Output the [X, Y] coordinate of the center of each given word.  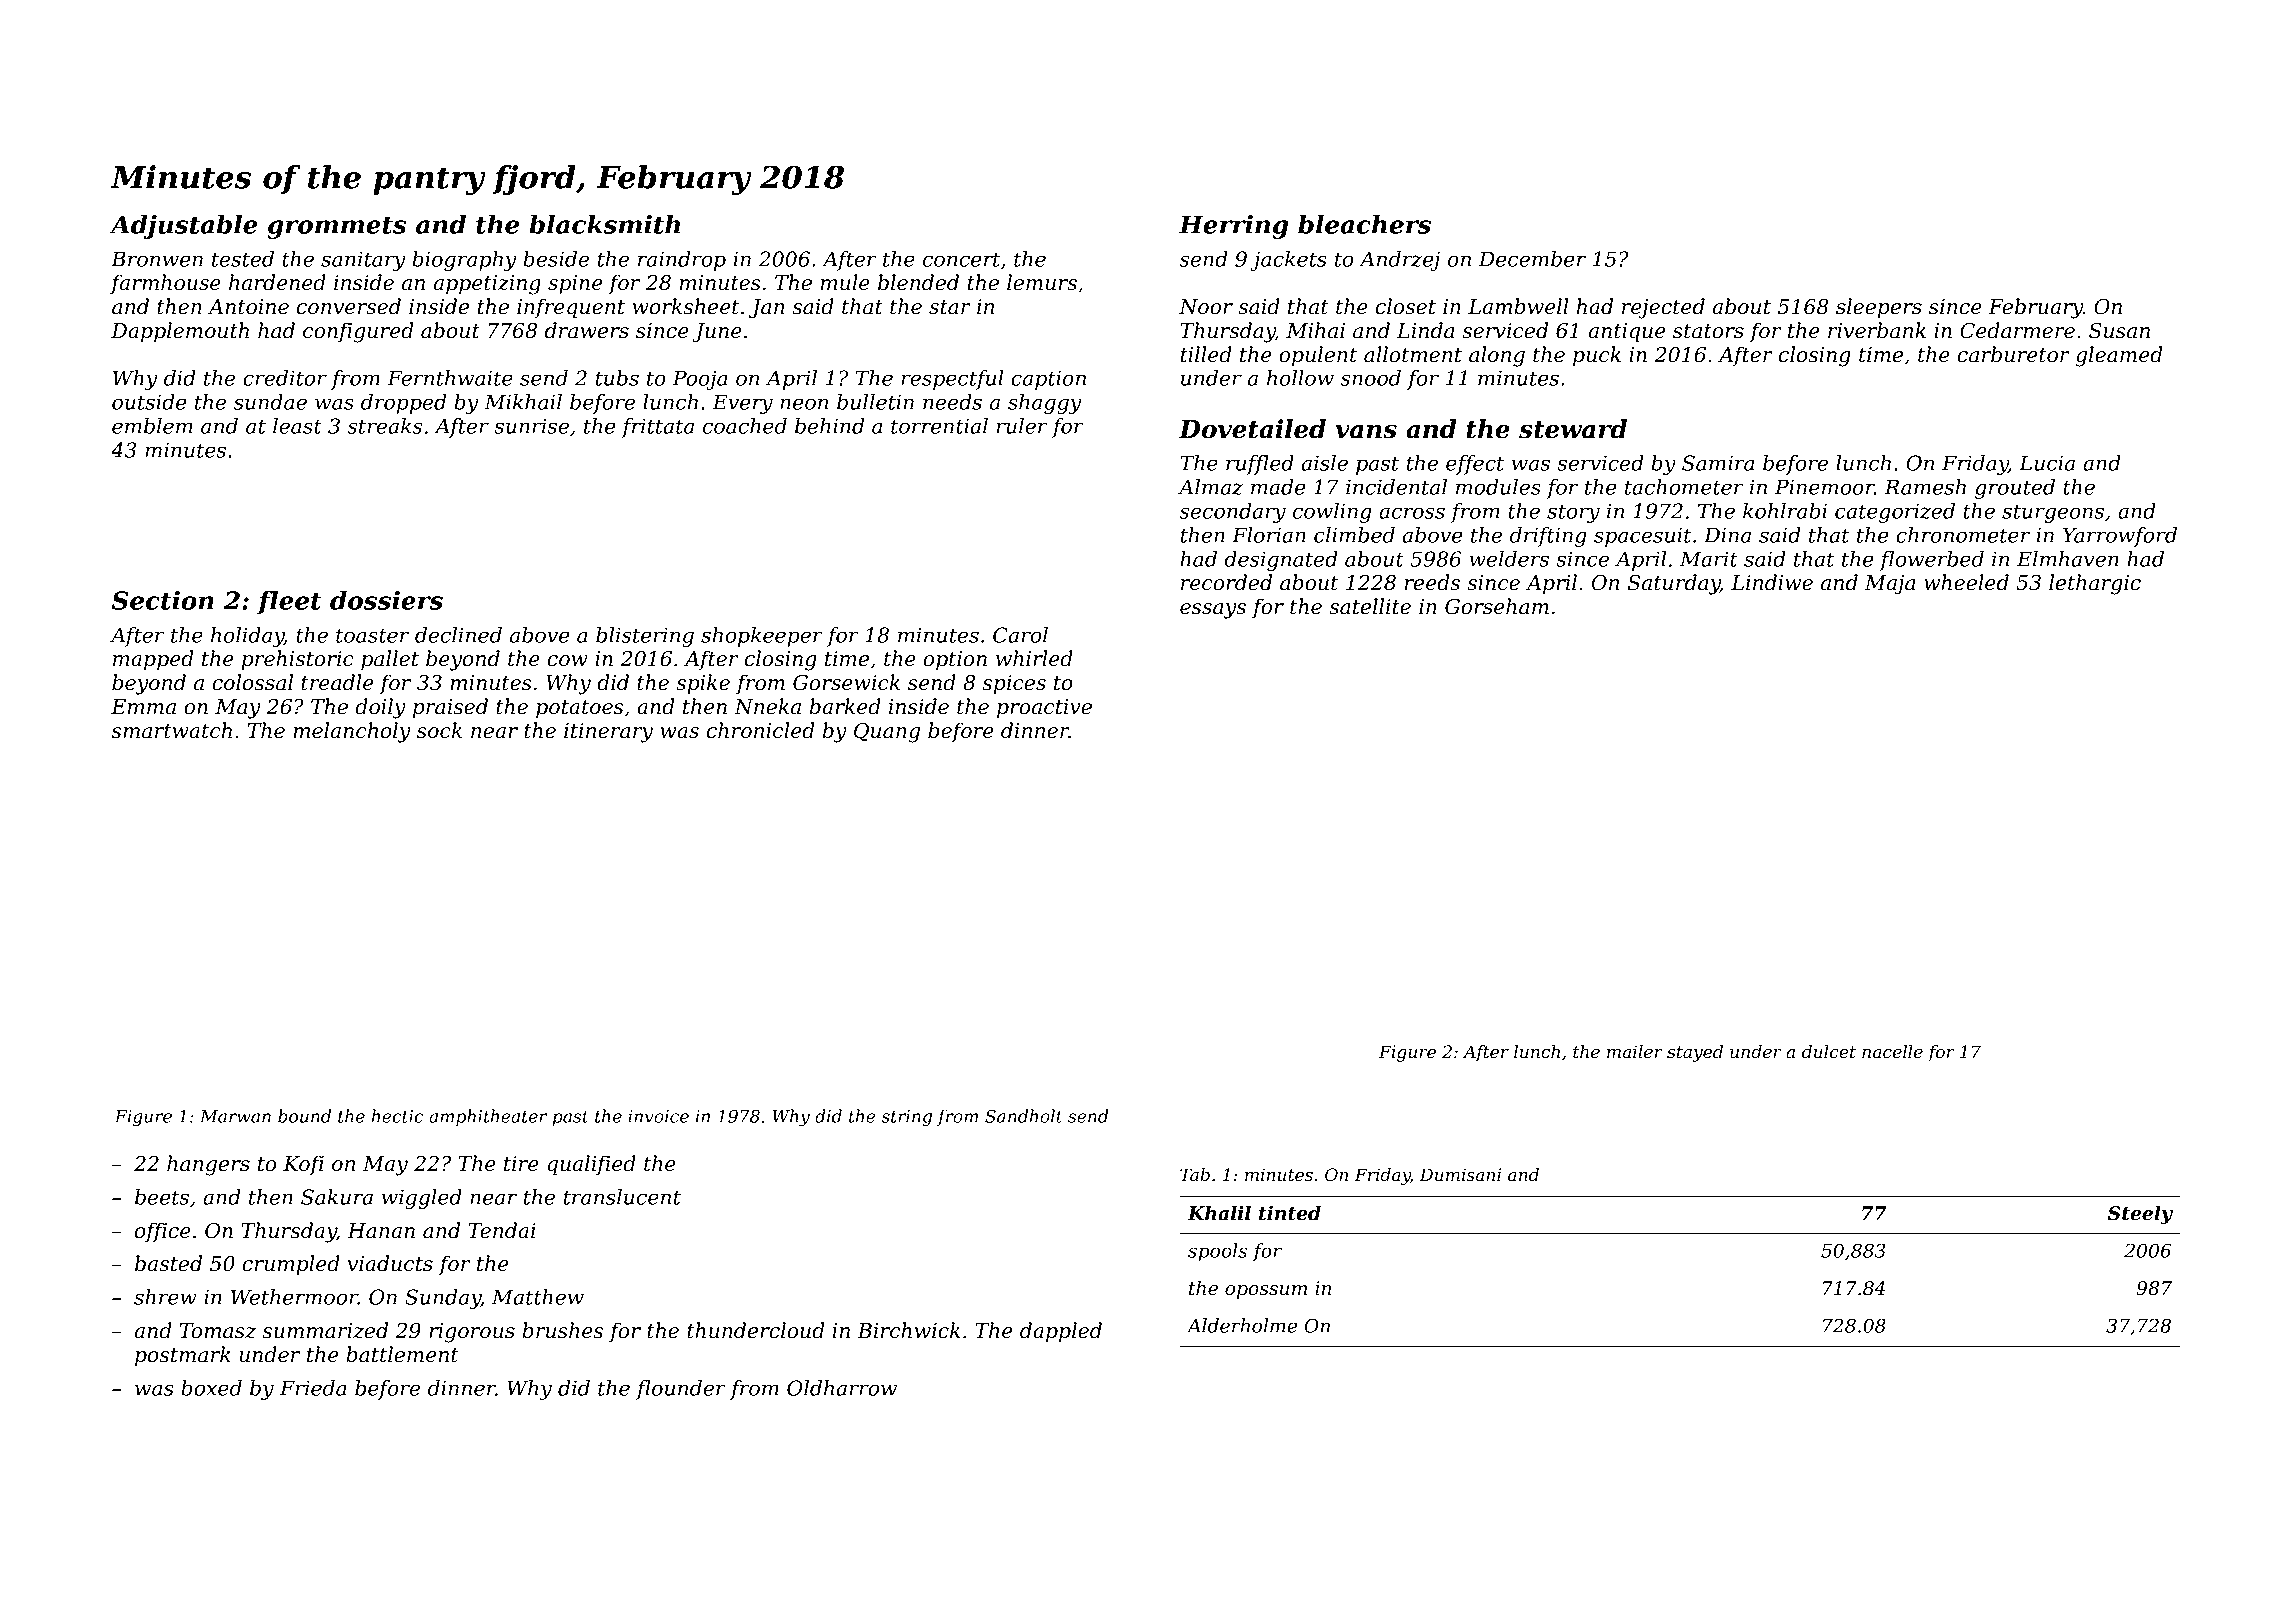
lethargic [2095, 584]
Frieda [313, 1388]
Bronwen [157, 259]
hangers [208, 1165]
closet [1406, 306]
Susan [2119, 331]
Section [163, 600]
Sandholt [1023, 1116]
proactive [1044, 709]
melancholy [351, 732]
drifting [1548, 537]
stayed [1695, 1053]
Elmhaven [2068, 559]
